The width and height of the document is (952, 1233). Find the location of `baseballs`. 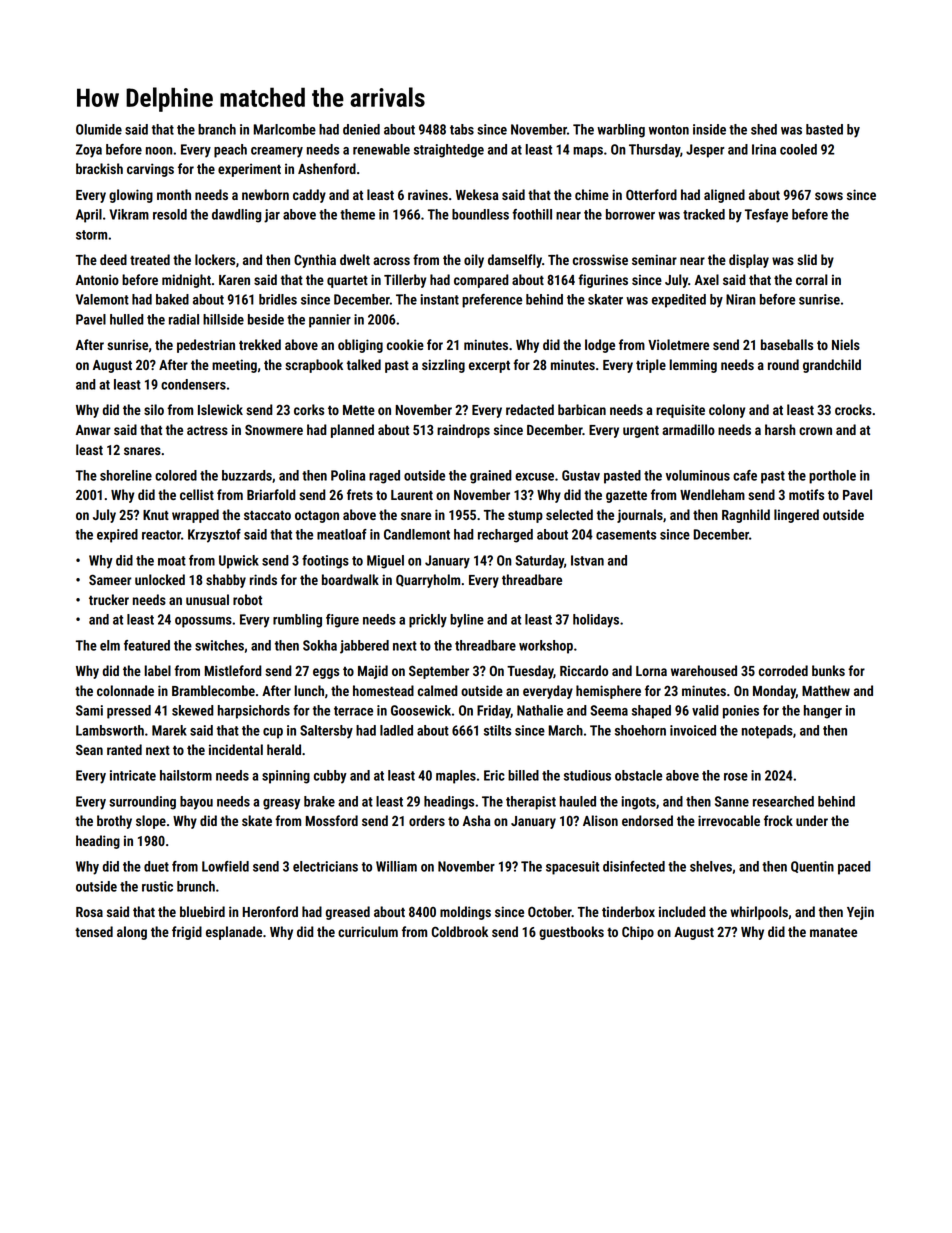

baseballs is located at coordinates (787, 344).
